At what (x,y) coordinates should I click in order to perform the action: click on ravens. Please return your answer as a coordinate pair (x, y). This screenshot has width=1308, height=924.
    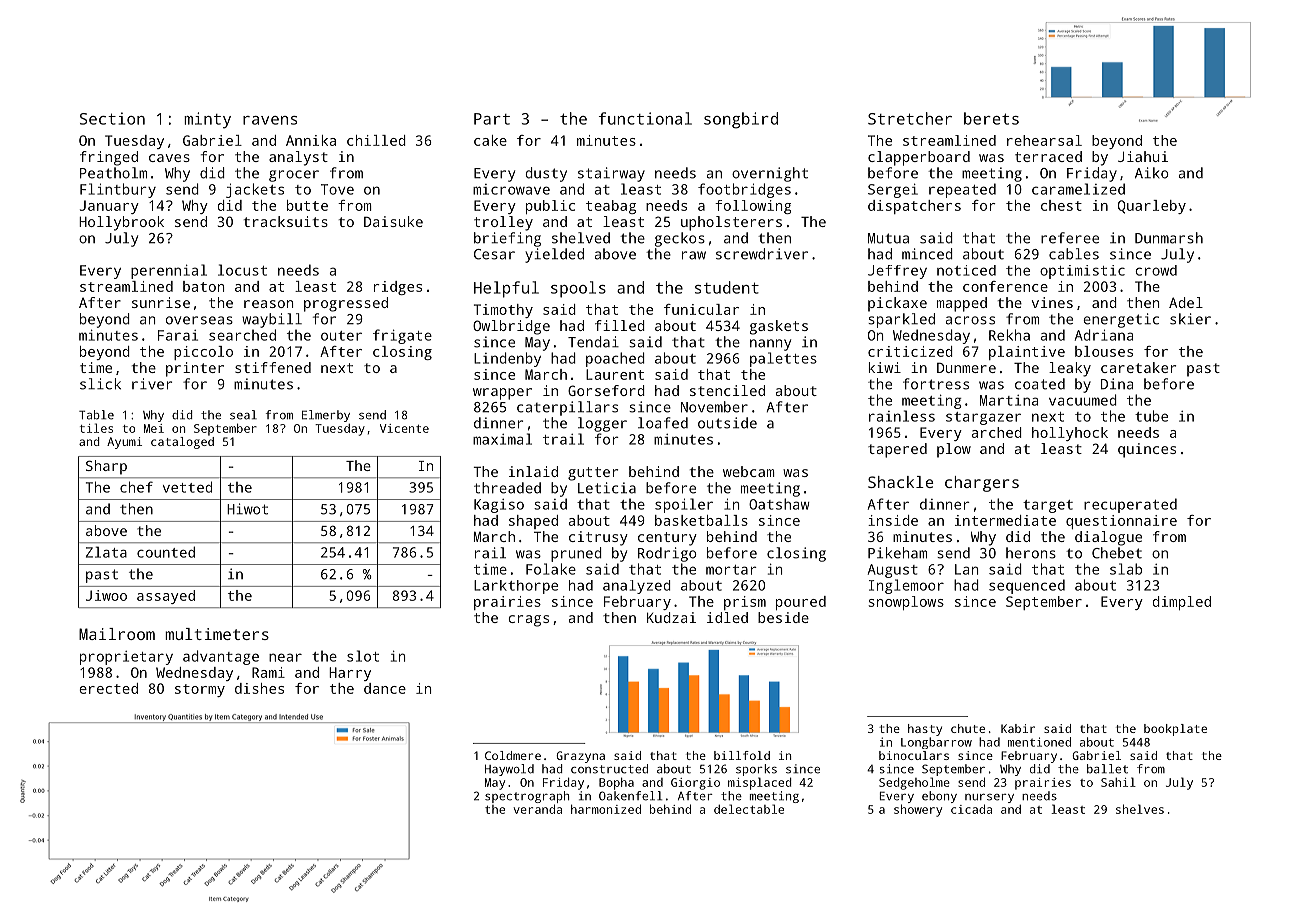
    Looking at the image, I should click on (270, 120).
